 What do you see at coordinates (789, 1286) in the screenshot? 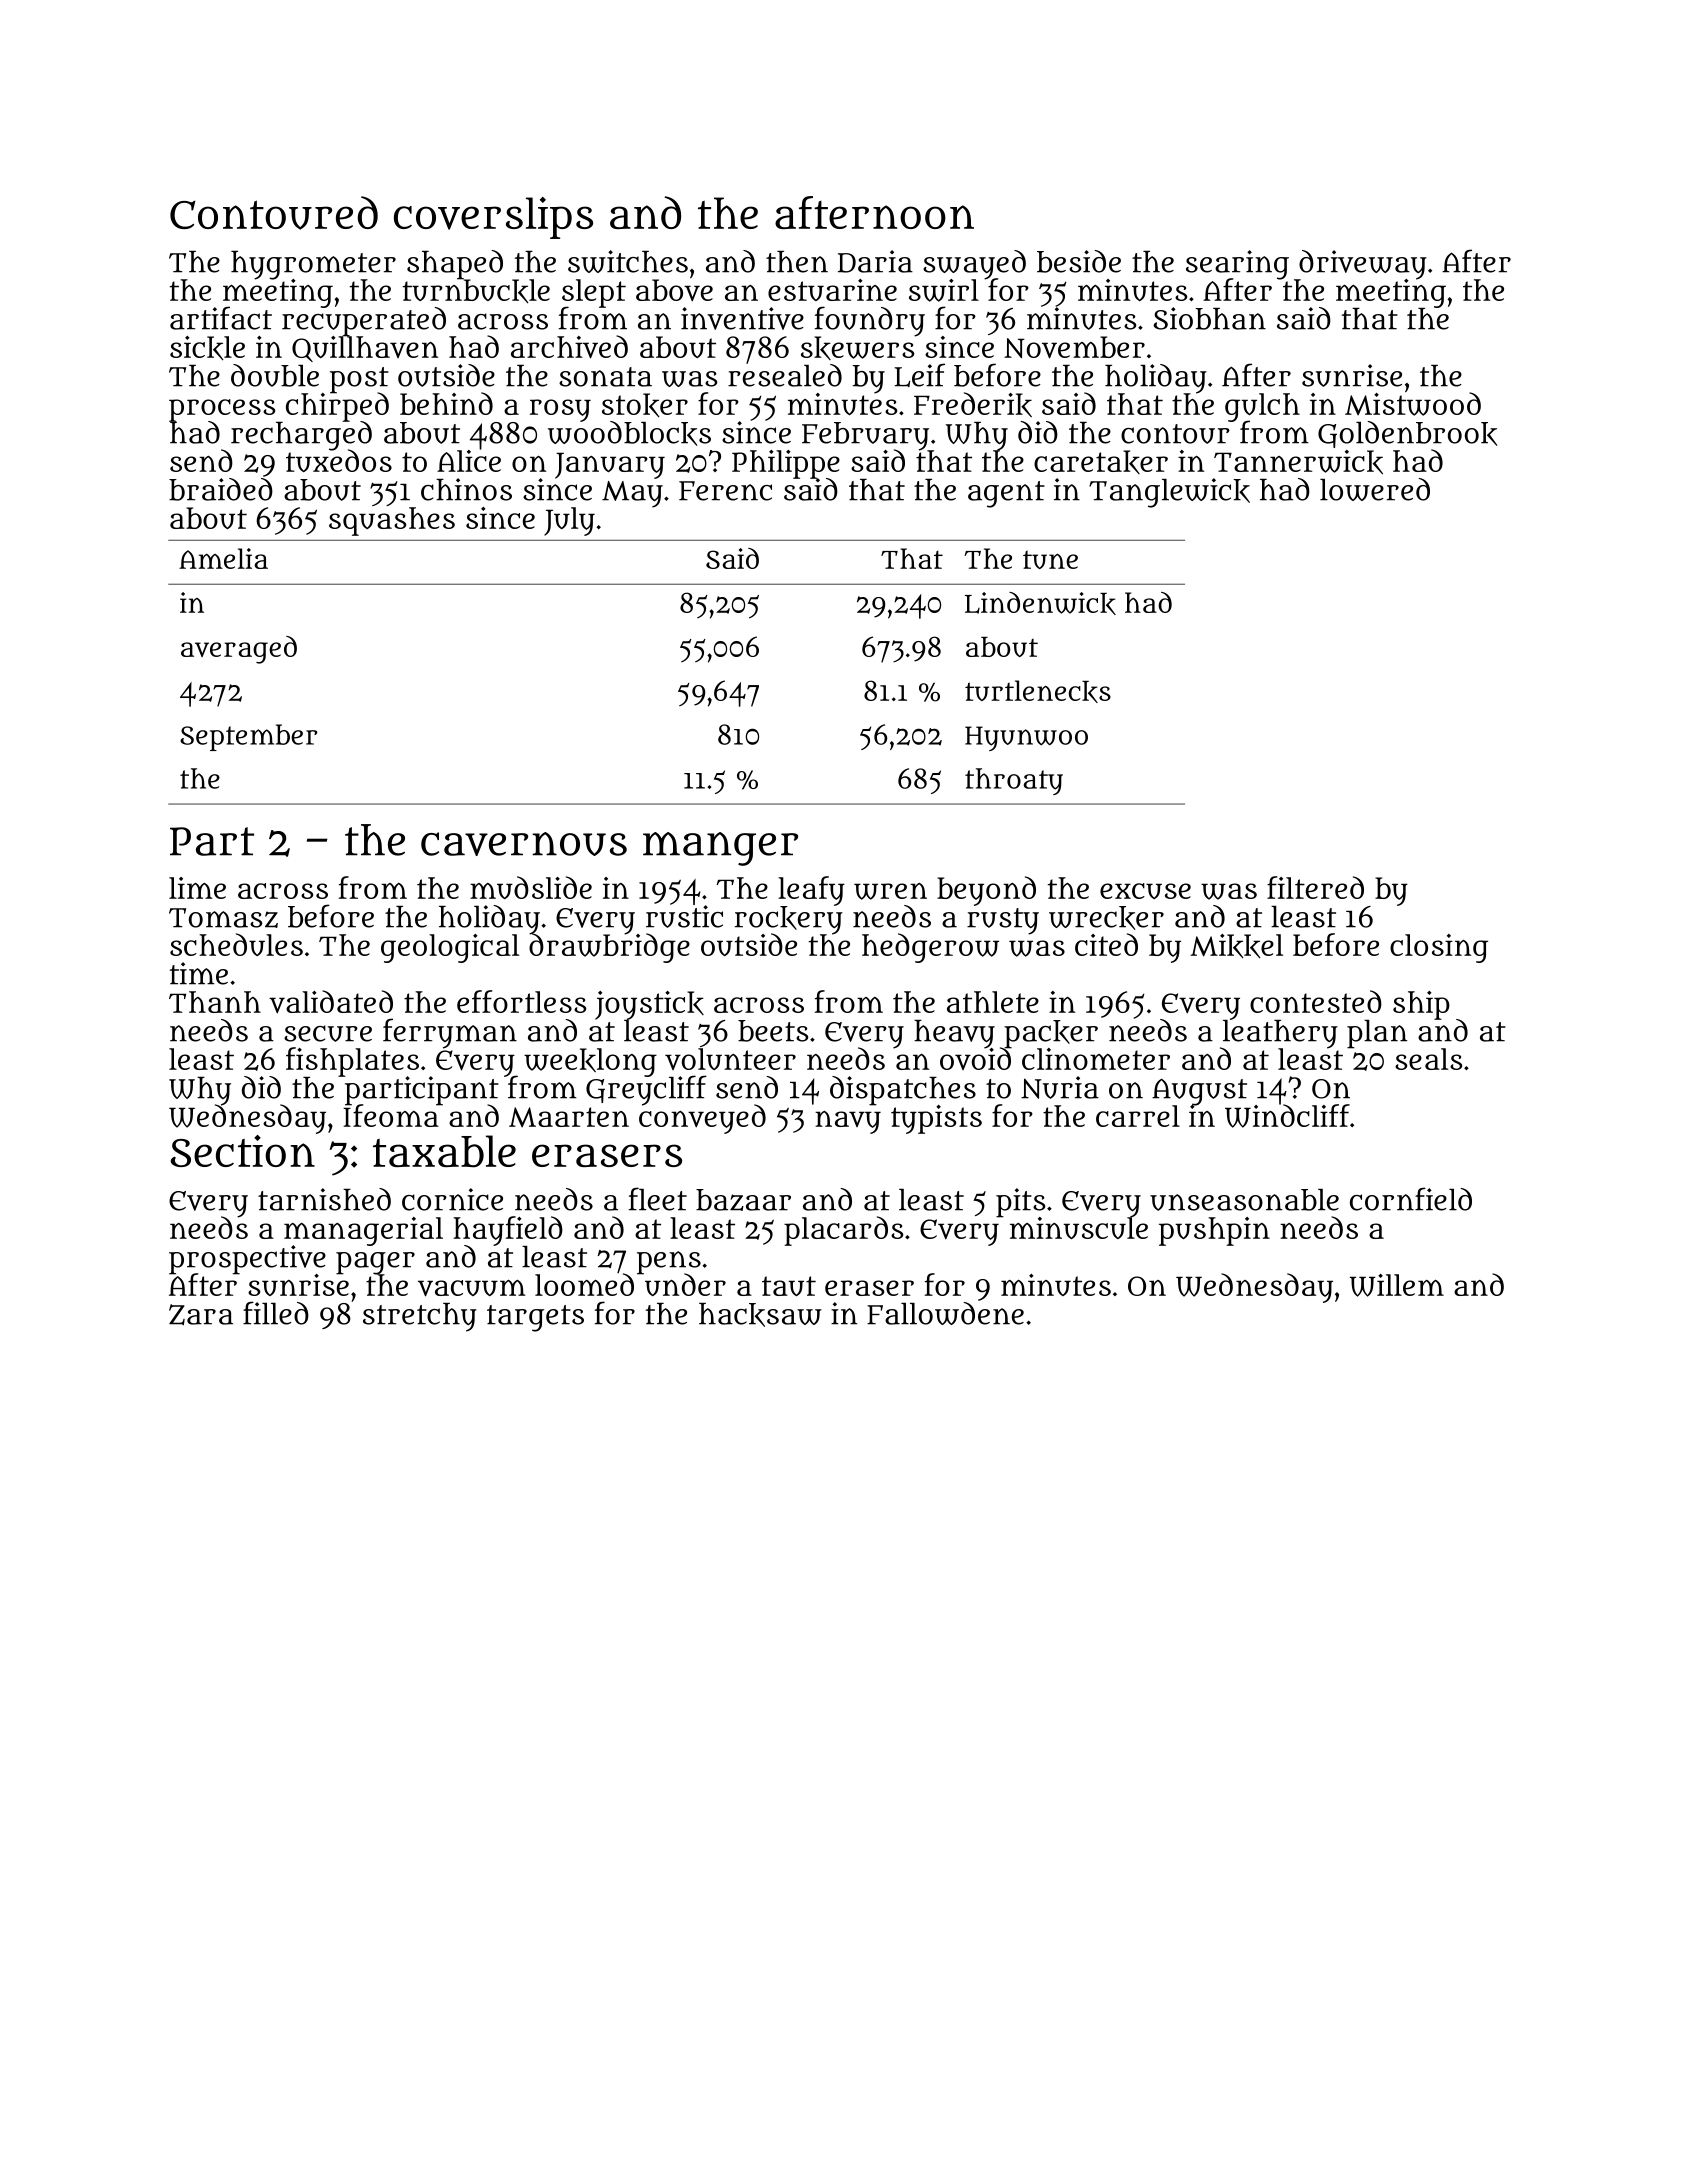
I see `taut` at bounding box center [789, 1286].
